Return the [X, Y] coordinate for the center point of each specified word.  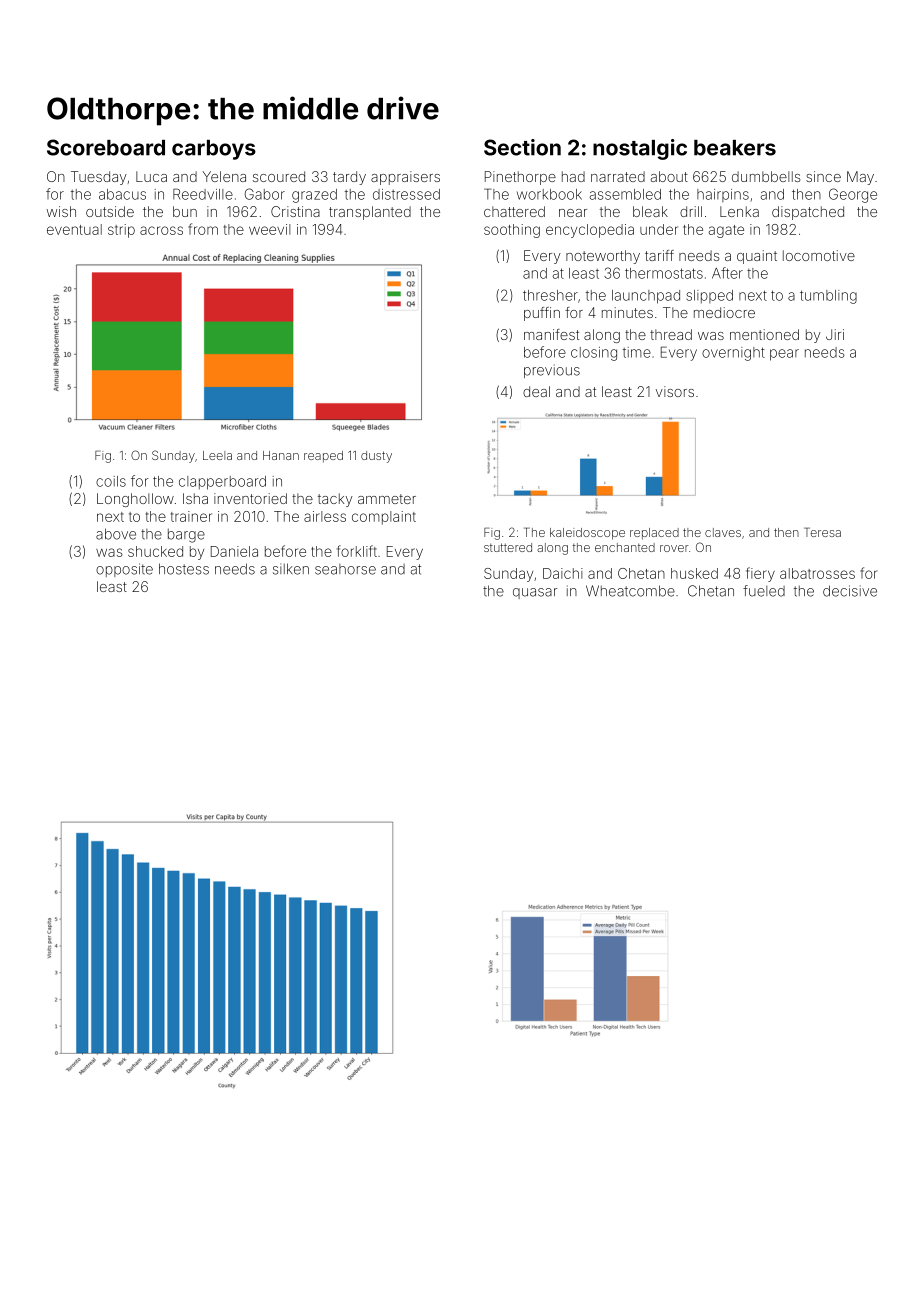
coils [111, 481]
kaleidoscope [587, 534]
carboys [214, 150]
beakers [735, 148]
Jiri [835, 334]
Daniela [234, 551]
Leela [217, 455]
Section [522, 147]
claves [723, 532]
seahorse [345, 569]
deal [536, 391]
